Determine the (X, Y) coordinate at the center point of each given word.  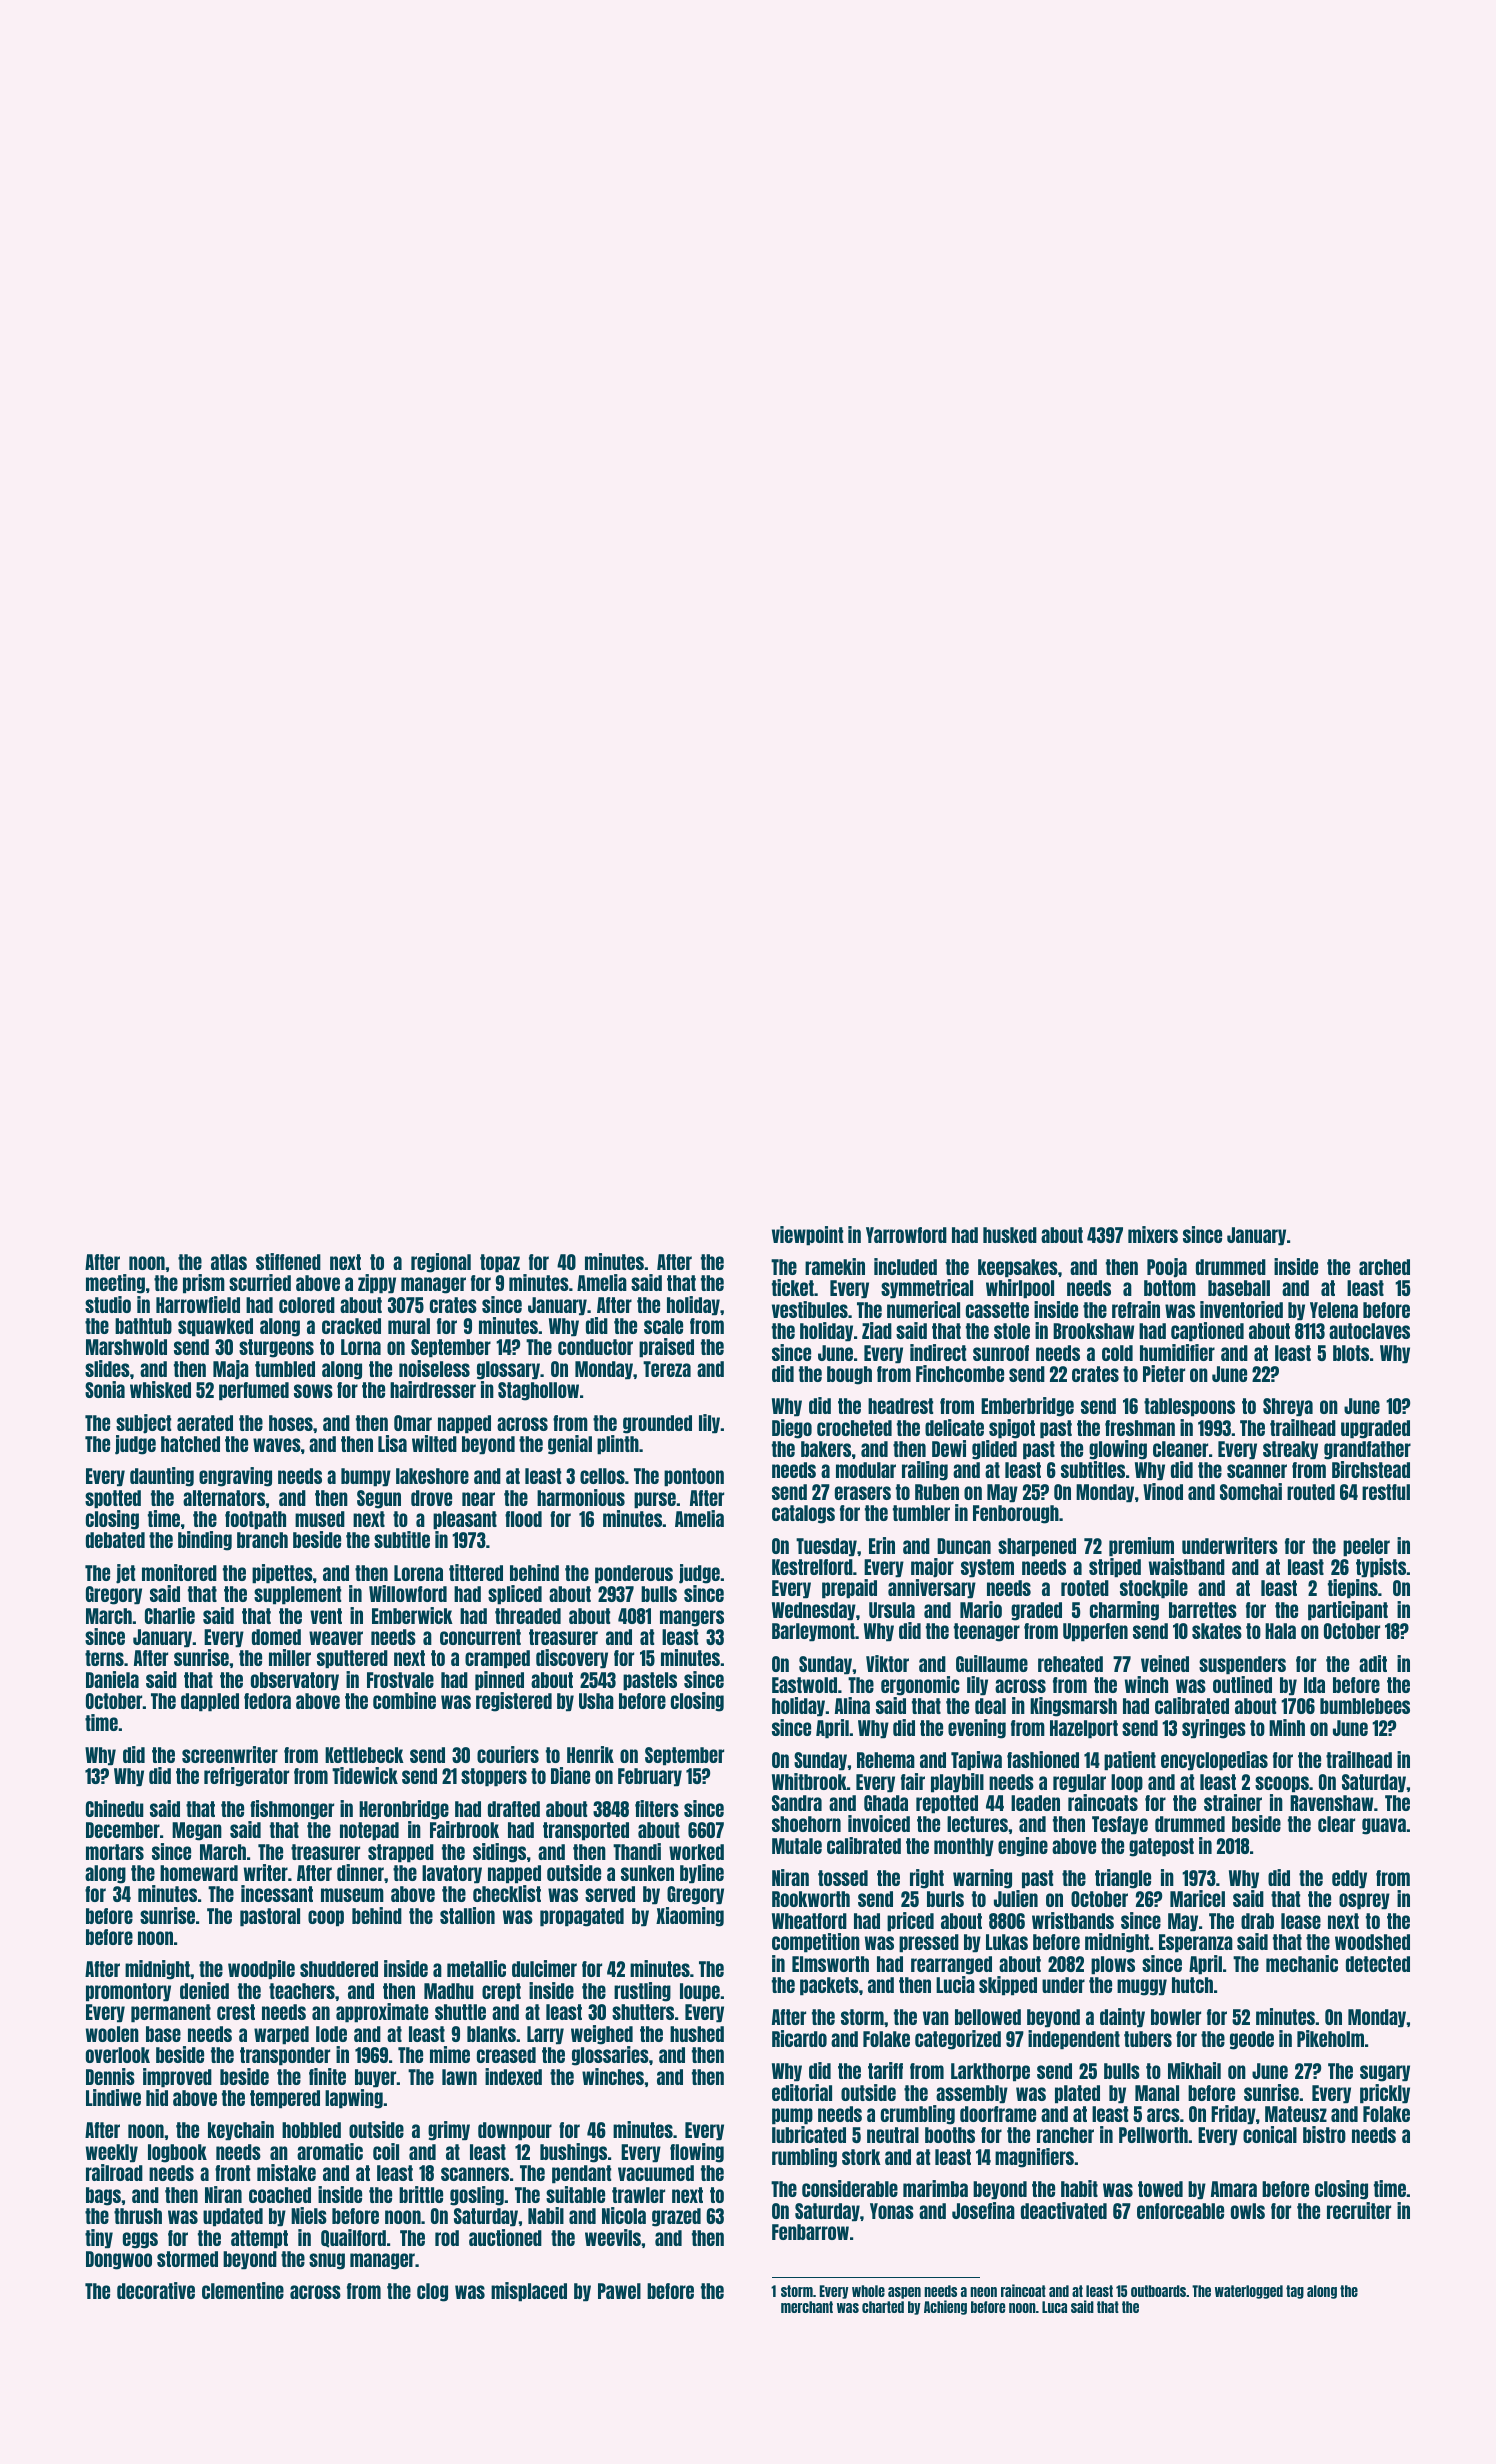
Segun (379, 1499)
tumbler (921, 1513)
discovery (572, 1659)
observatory (295, 1681)
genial (570, 1445)
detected (1378, 1964)
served (610, 1894)
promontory (128, 1992)
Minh (1287, 1727)
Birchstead (1371, 1469)
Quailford (353, 2238)
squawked (215, 1327)
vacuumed (656, 2173)
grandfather (1367, 1450)
